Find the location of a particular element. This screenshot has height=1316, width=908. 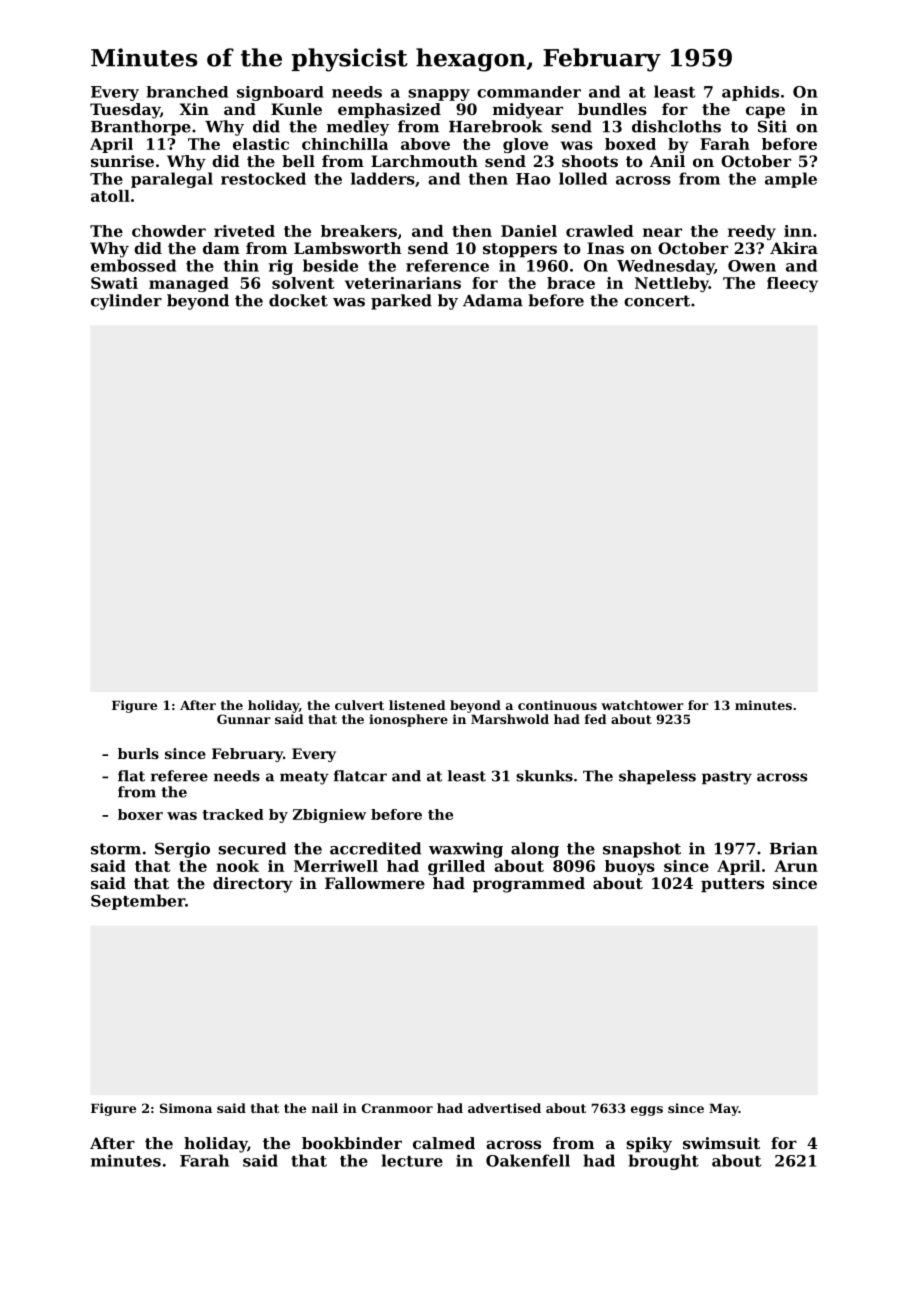

putters is located at coordinates (732, 885).
